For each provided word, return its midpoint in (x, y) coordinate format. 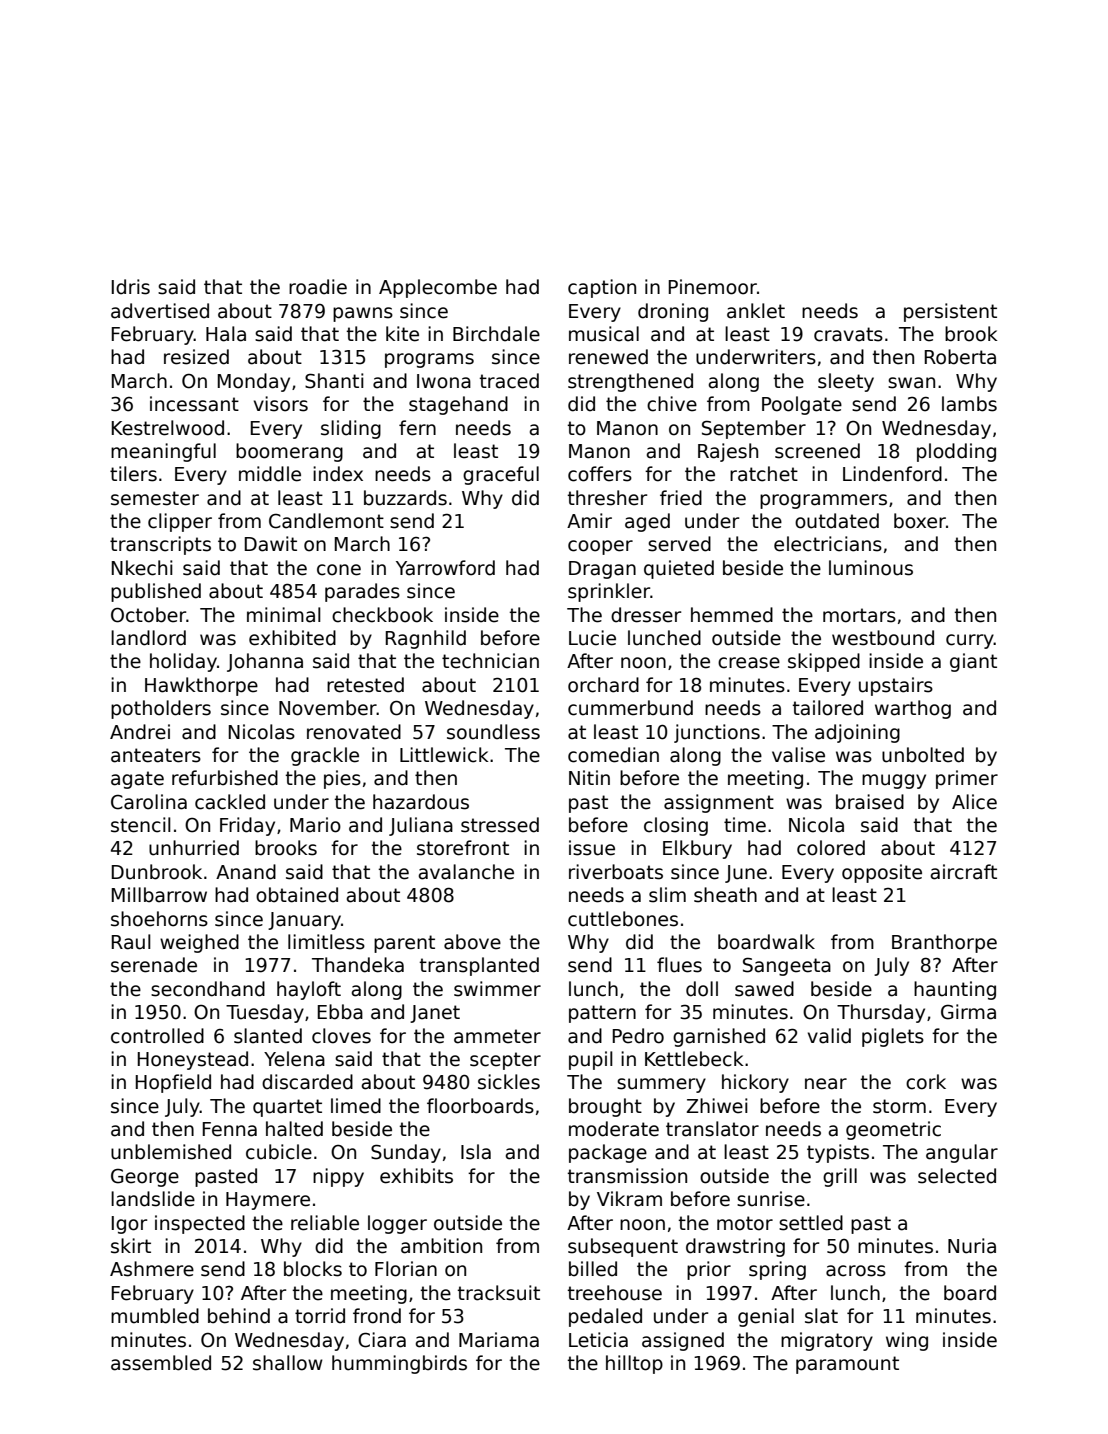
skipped (824, 662)
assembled (161, 1363)
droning (673, 312)
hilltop (634, 1364)
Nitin (589, 777)
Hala (226, 334)
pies (342, 779)
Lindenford (892, 474)
